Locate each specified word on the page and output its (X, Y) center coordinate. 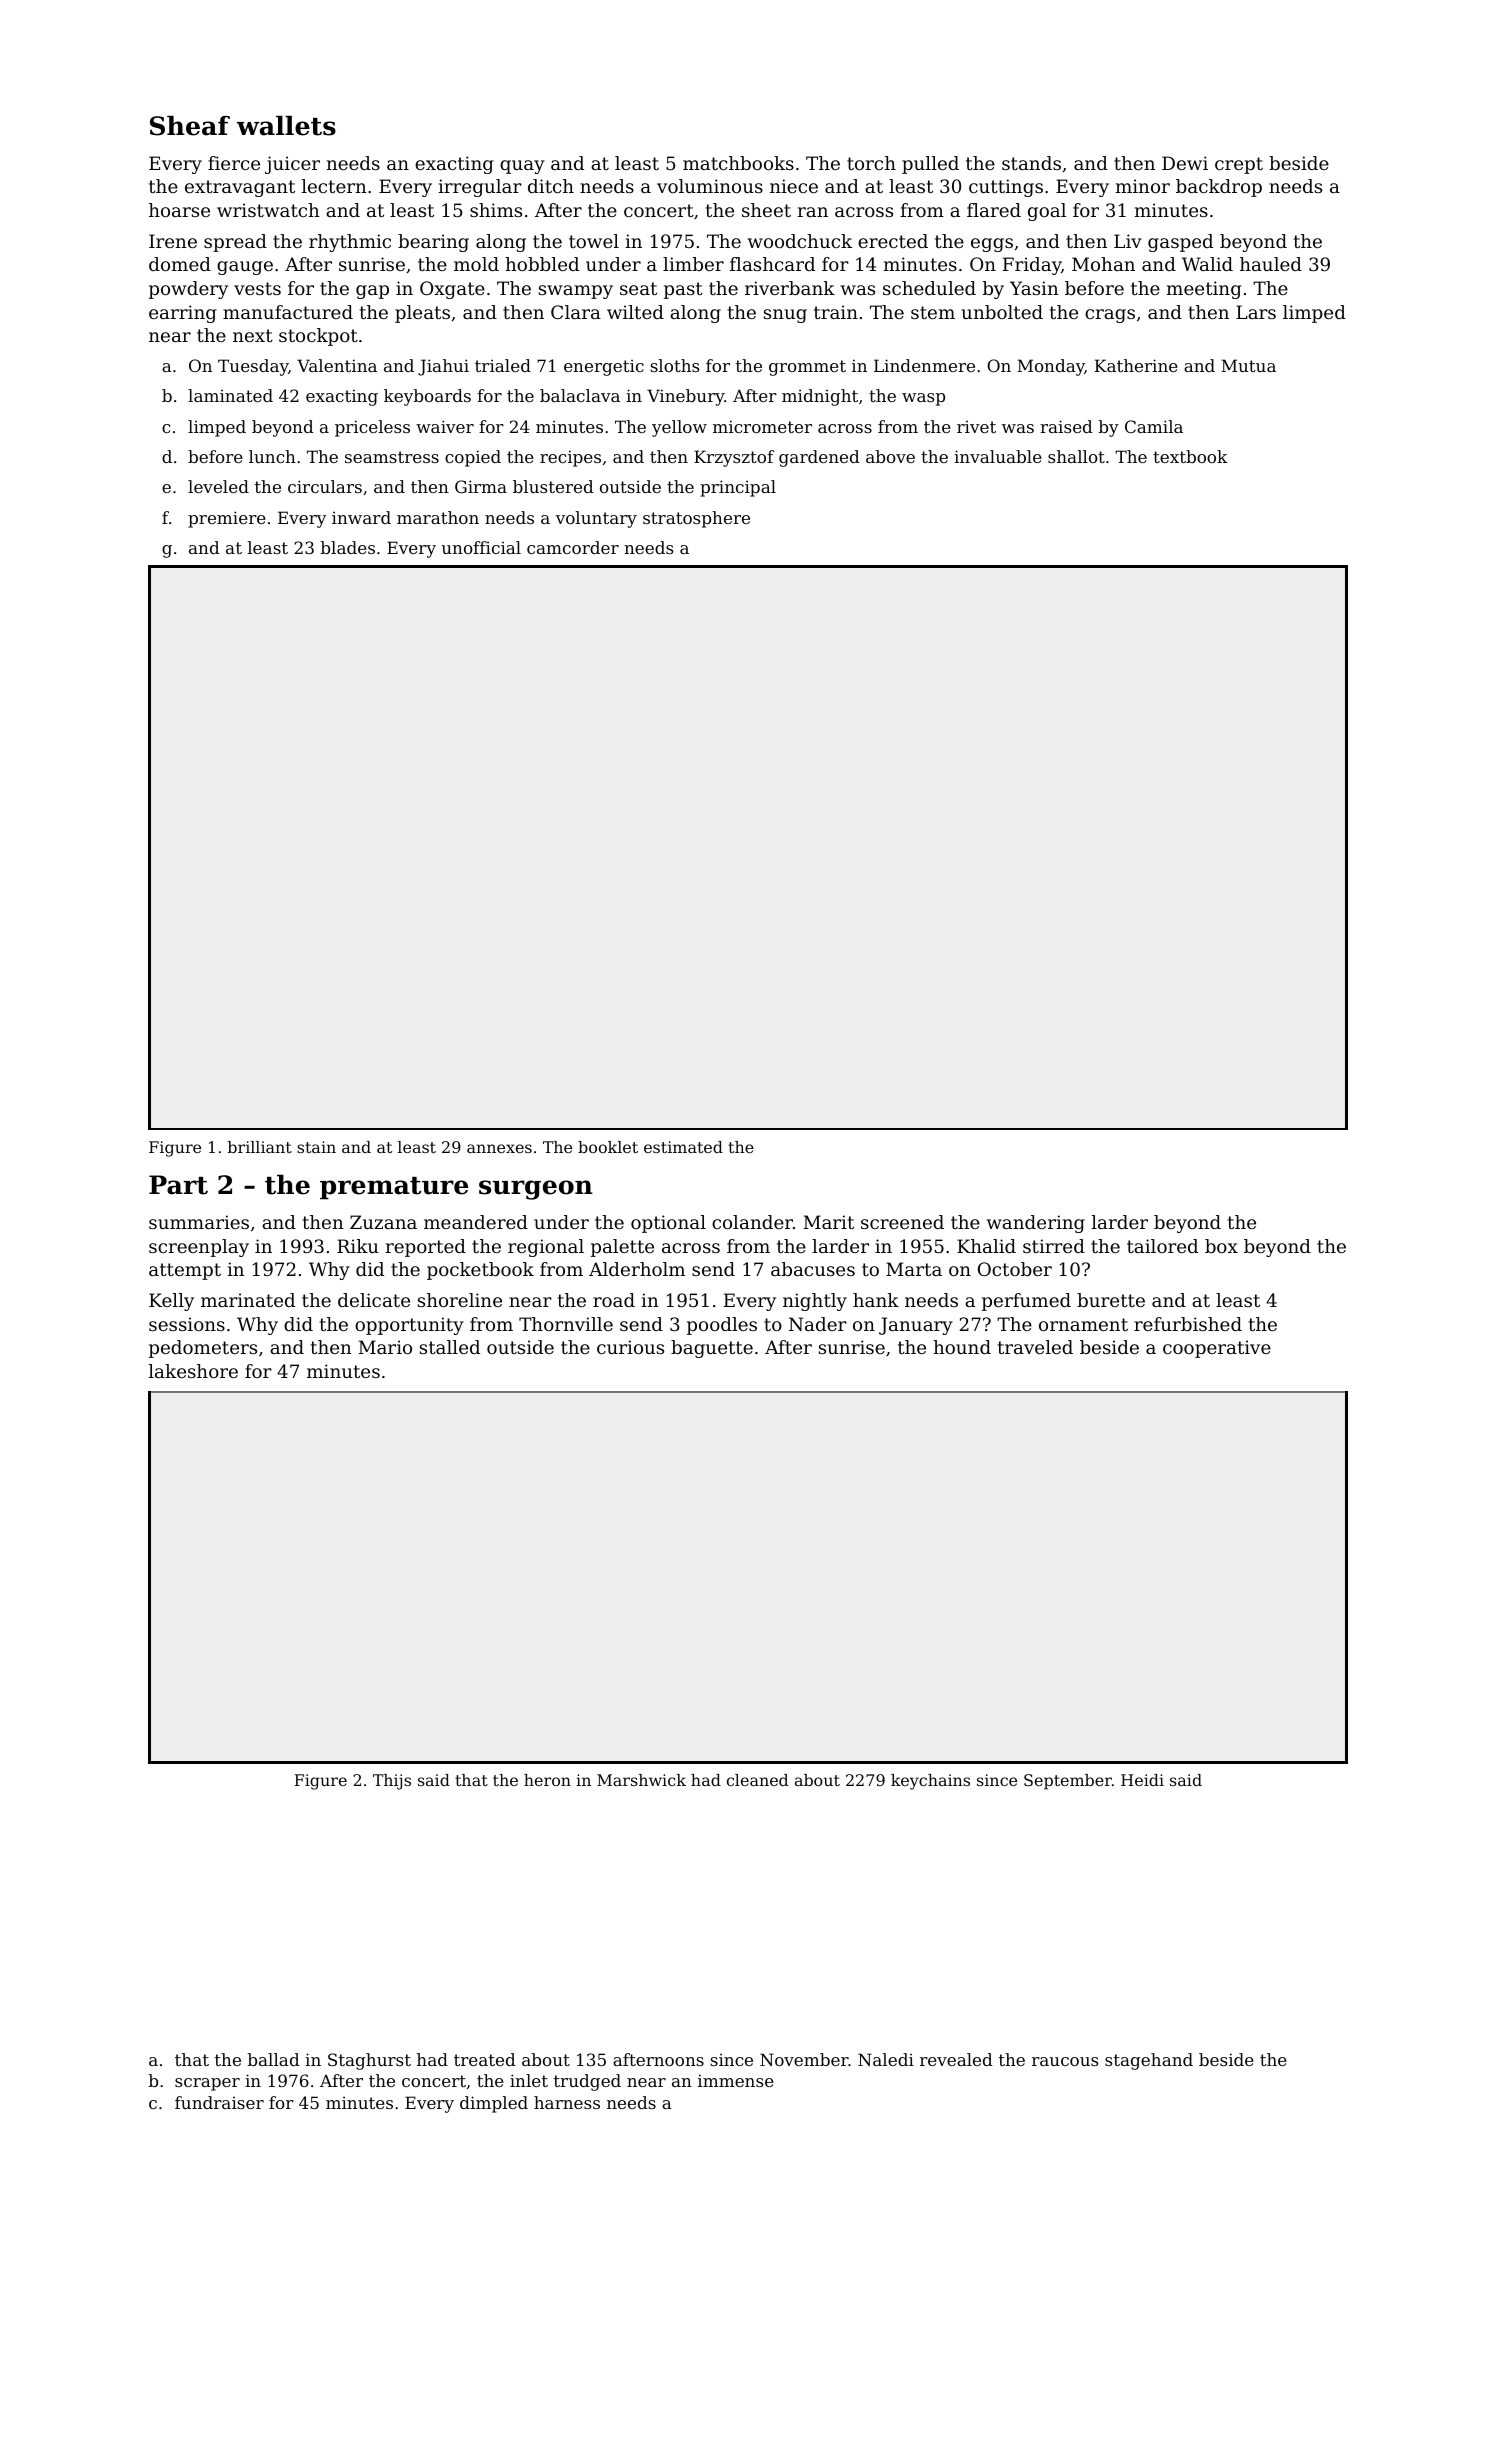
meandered (476, 1222)
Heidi (1142, 1780)
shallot (1076, 456)
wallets (286, 126)
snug (785, 316)
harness (567, 2102)
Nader (818, 1324)
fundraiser (219, 2102)
